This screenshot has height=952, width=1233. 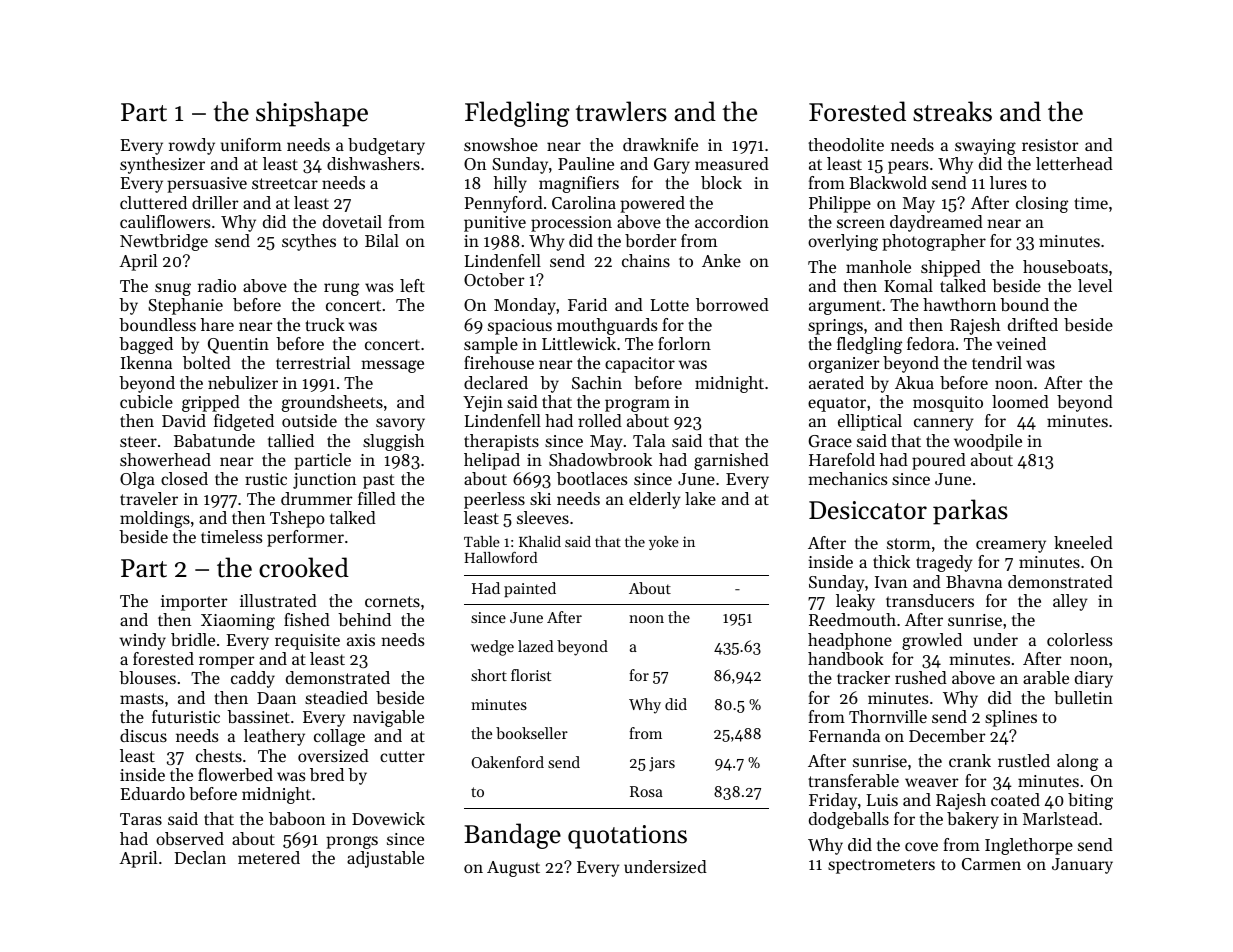 What do you see at coordinates (535, 646) in the screenshot?
I see `lazed` at bounding box center [535, 646].
